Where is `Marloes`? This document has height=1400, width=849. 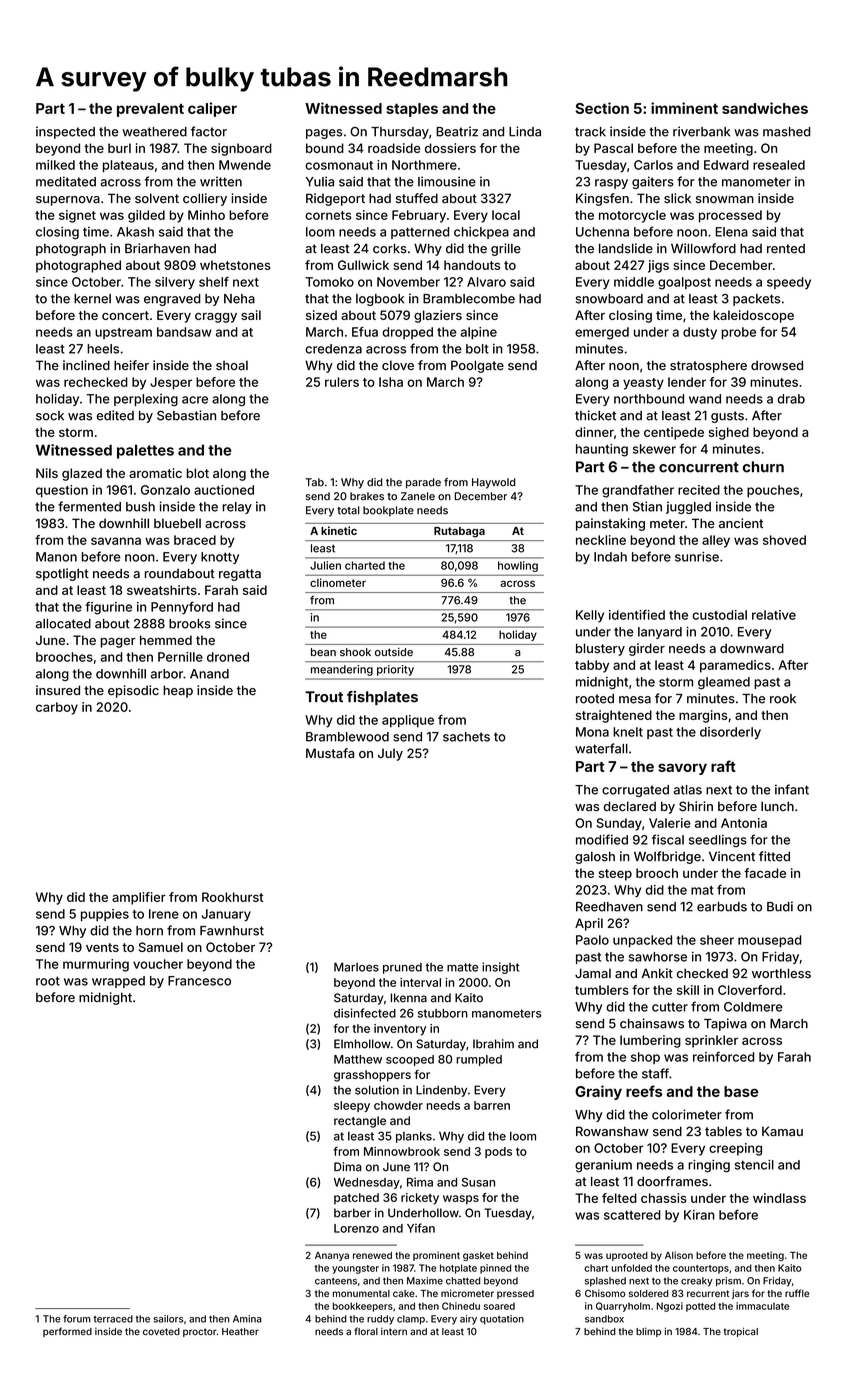
Marloes is located at coordinates (356, 967).
